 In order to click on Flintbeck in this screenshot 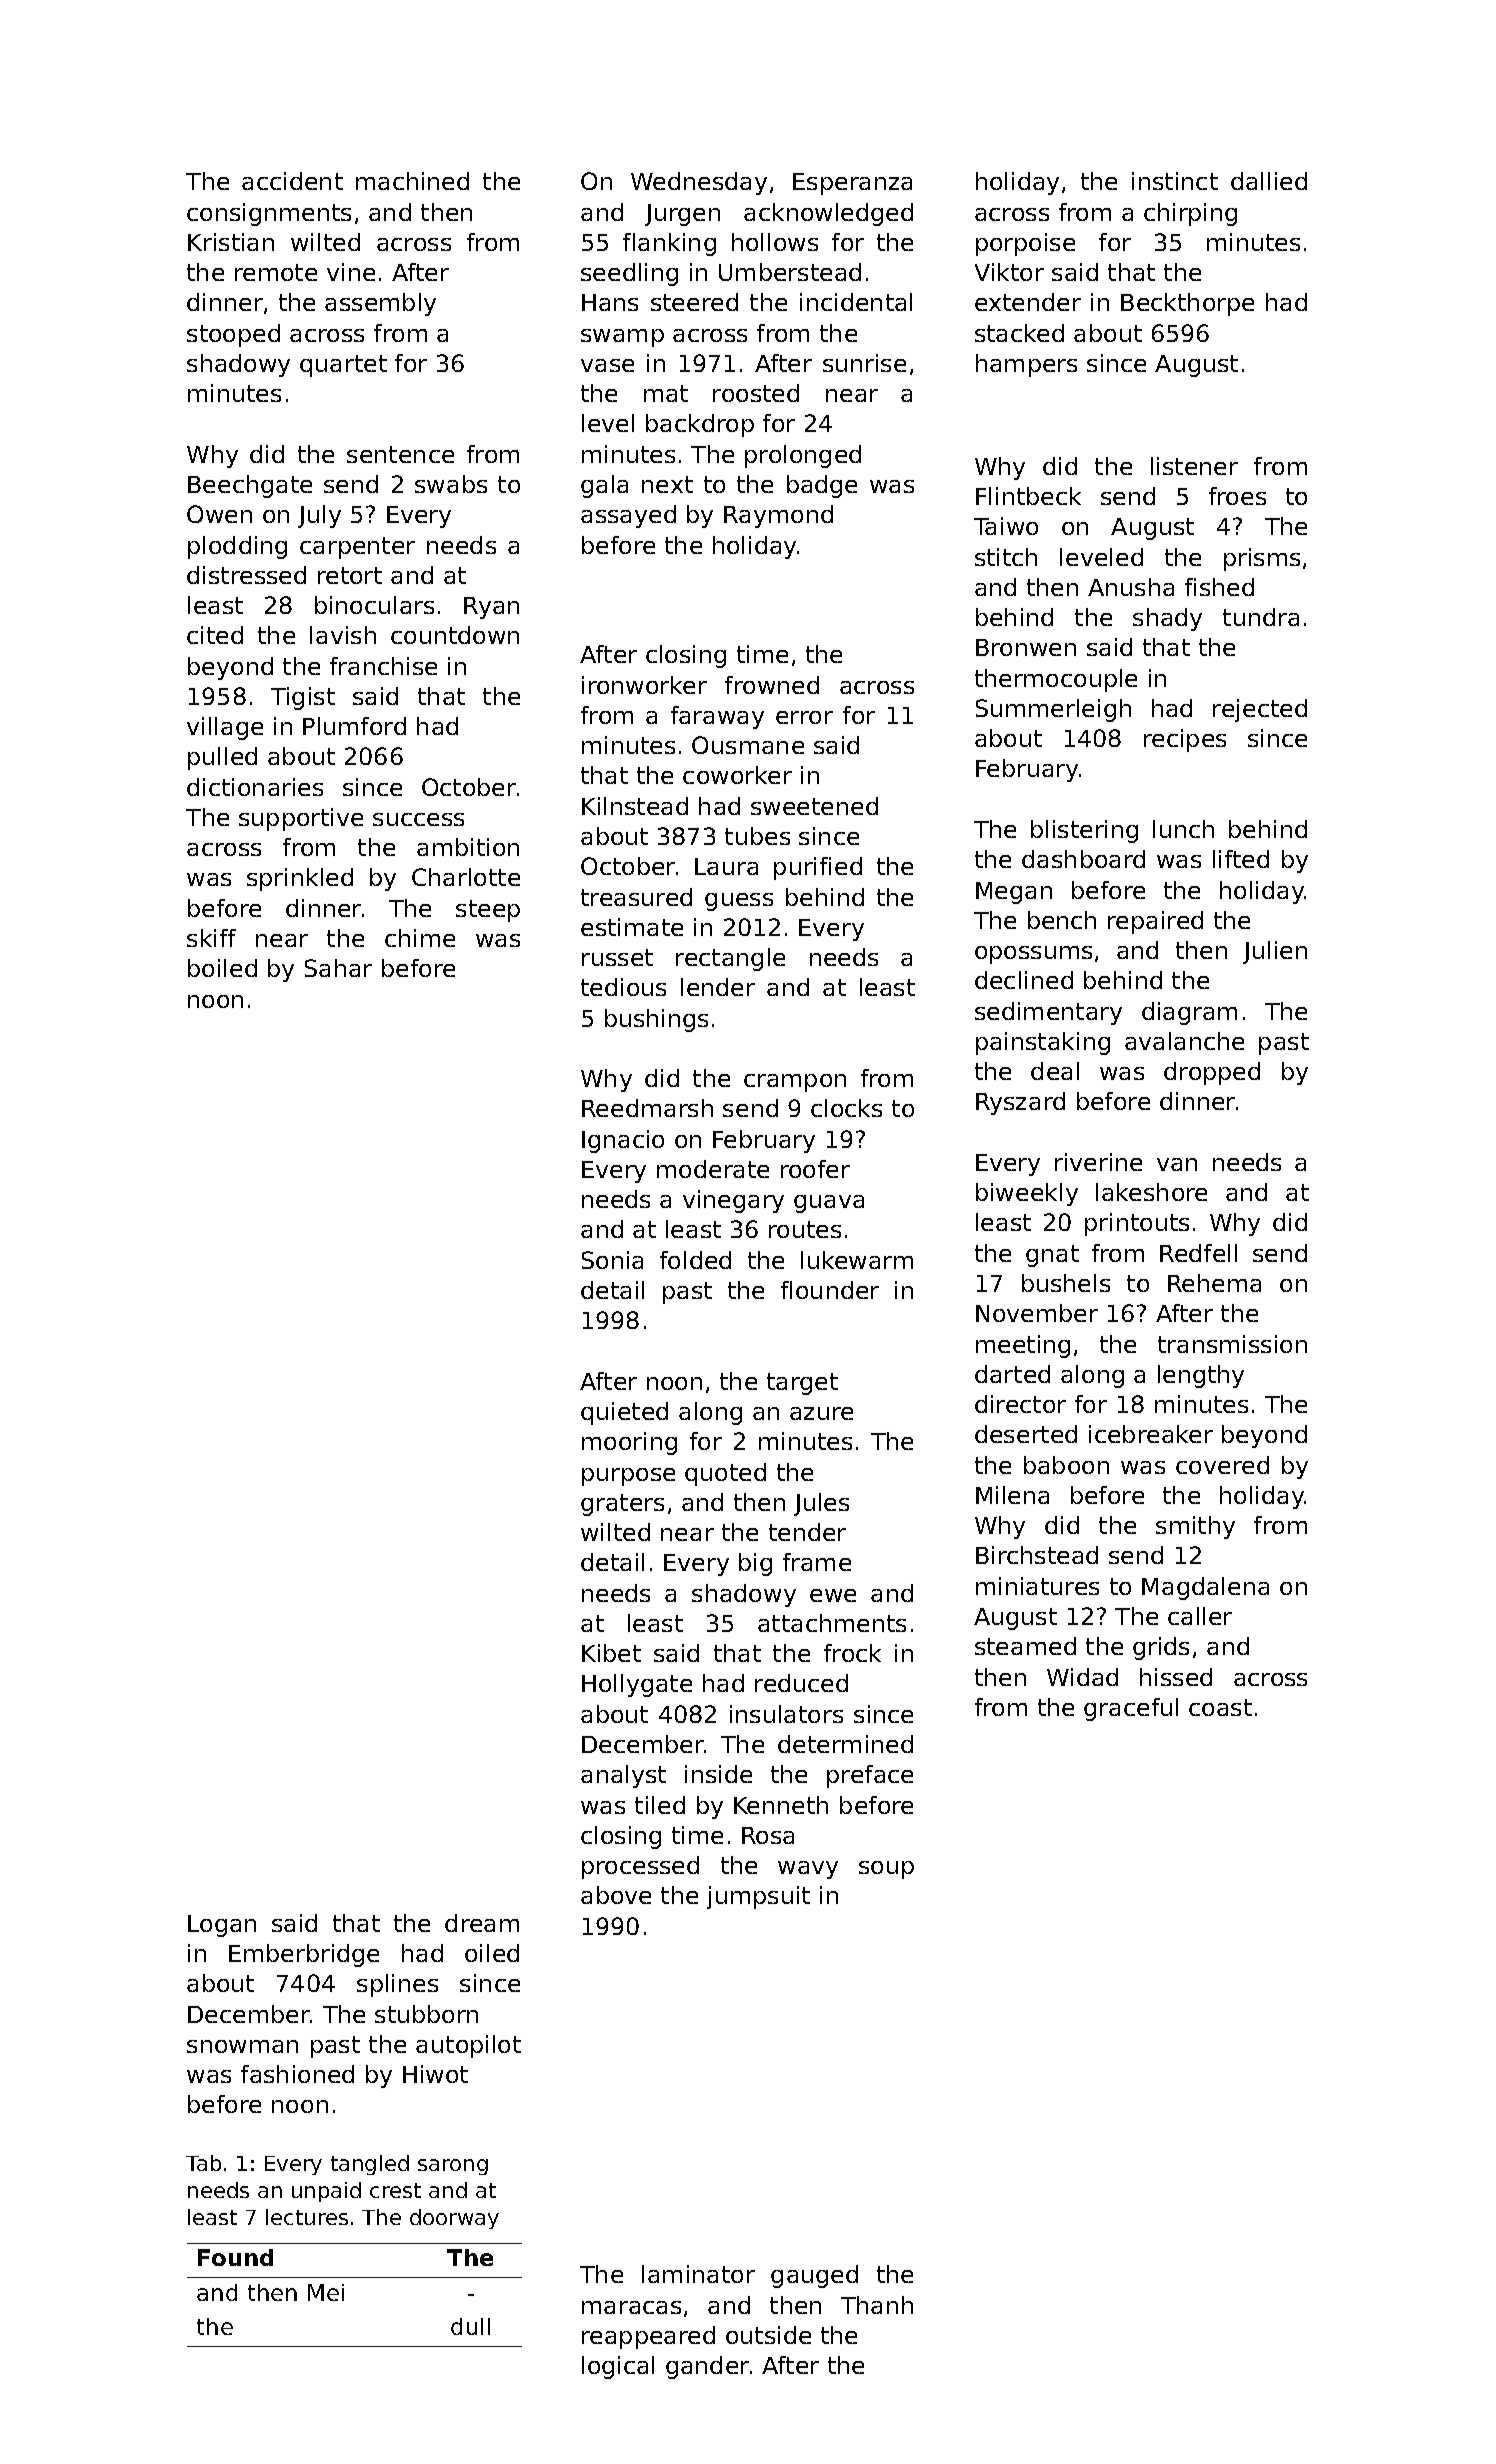, I will do `click(1028, 496)`.
